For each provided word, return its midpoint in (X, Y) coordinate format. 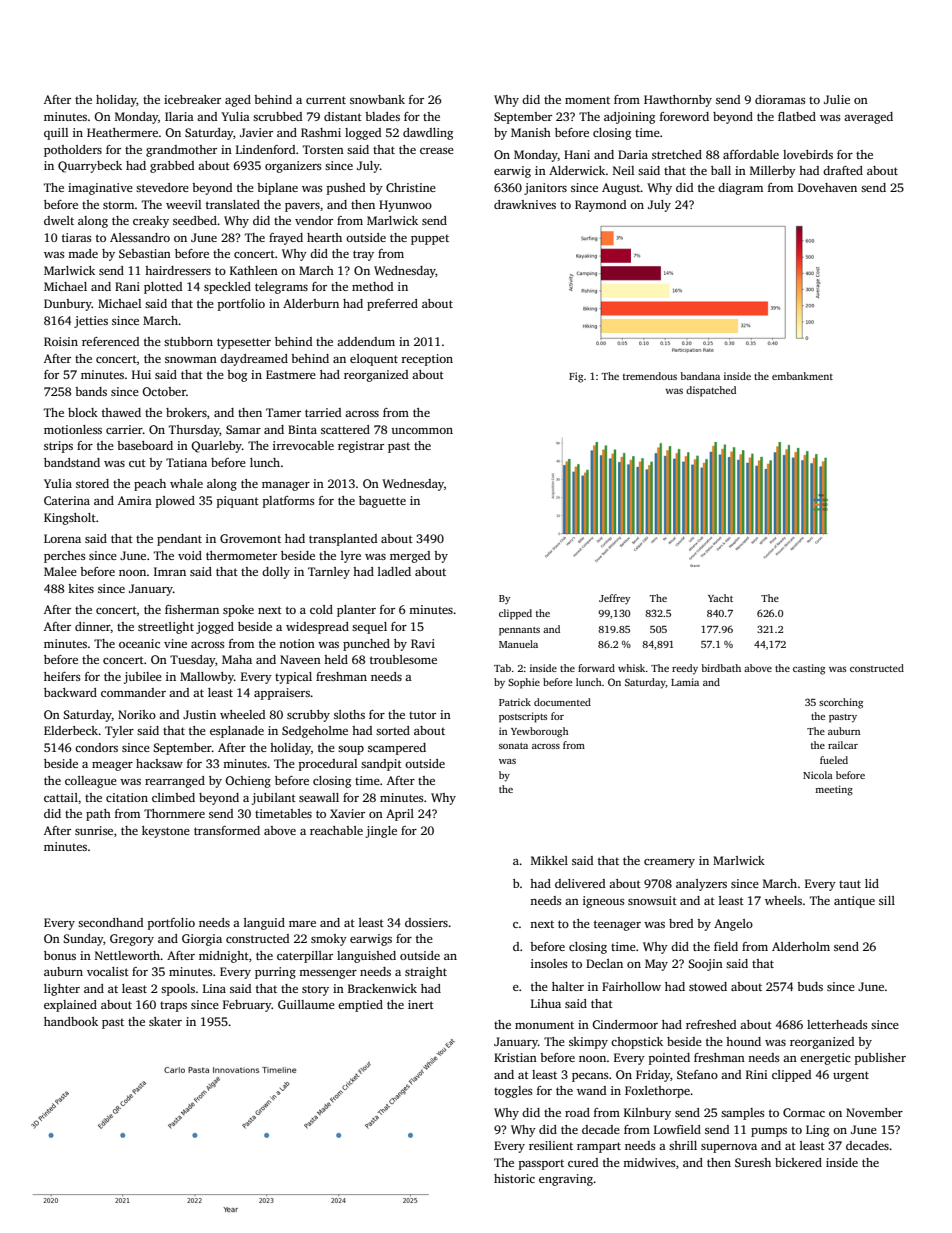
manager (286, 486)
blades (382, 116)
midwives (649, 1162)
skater (165, 1021)
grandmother (181, 151)
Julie (837, 99)
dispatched (711, 391)
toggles (513, 1092)
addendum (366, 341)
